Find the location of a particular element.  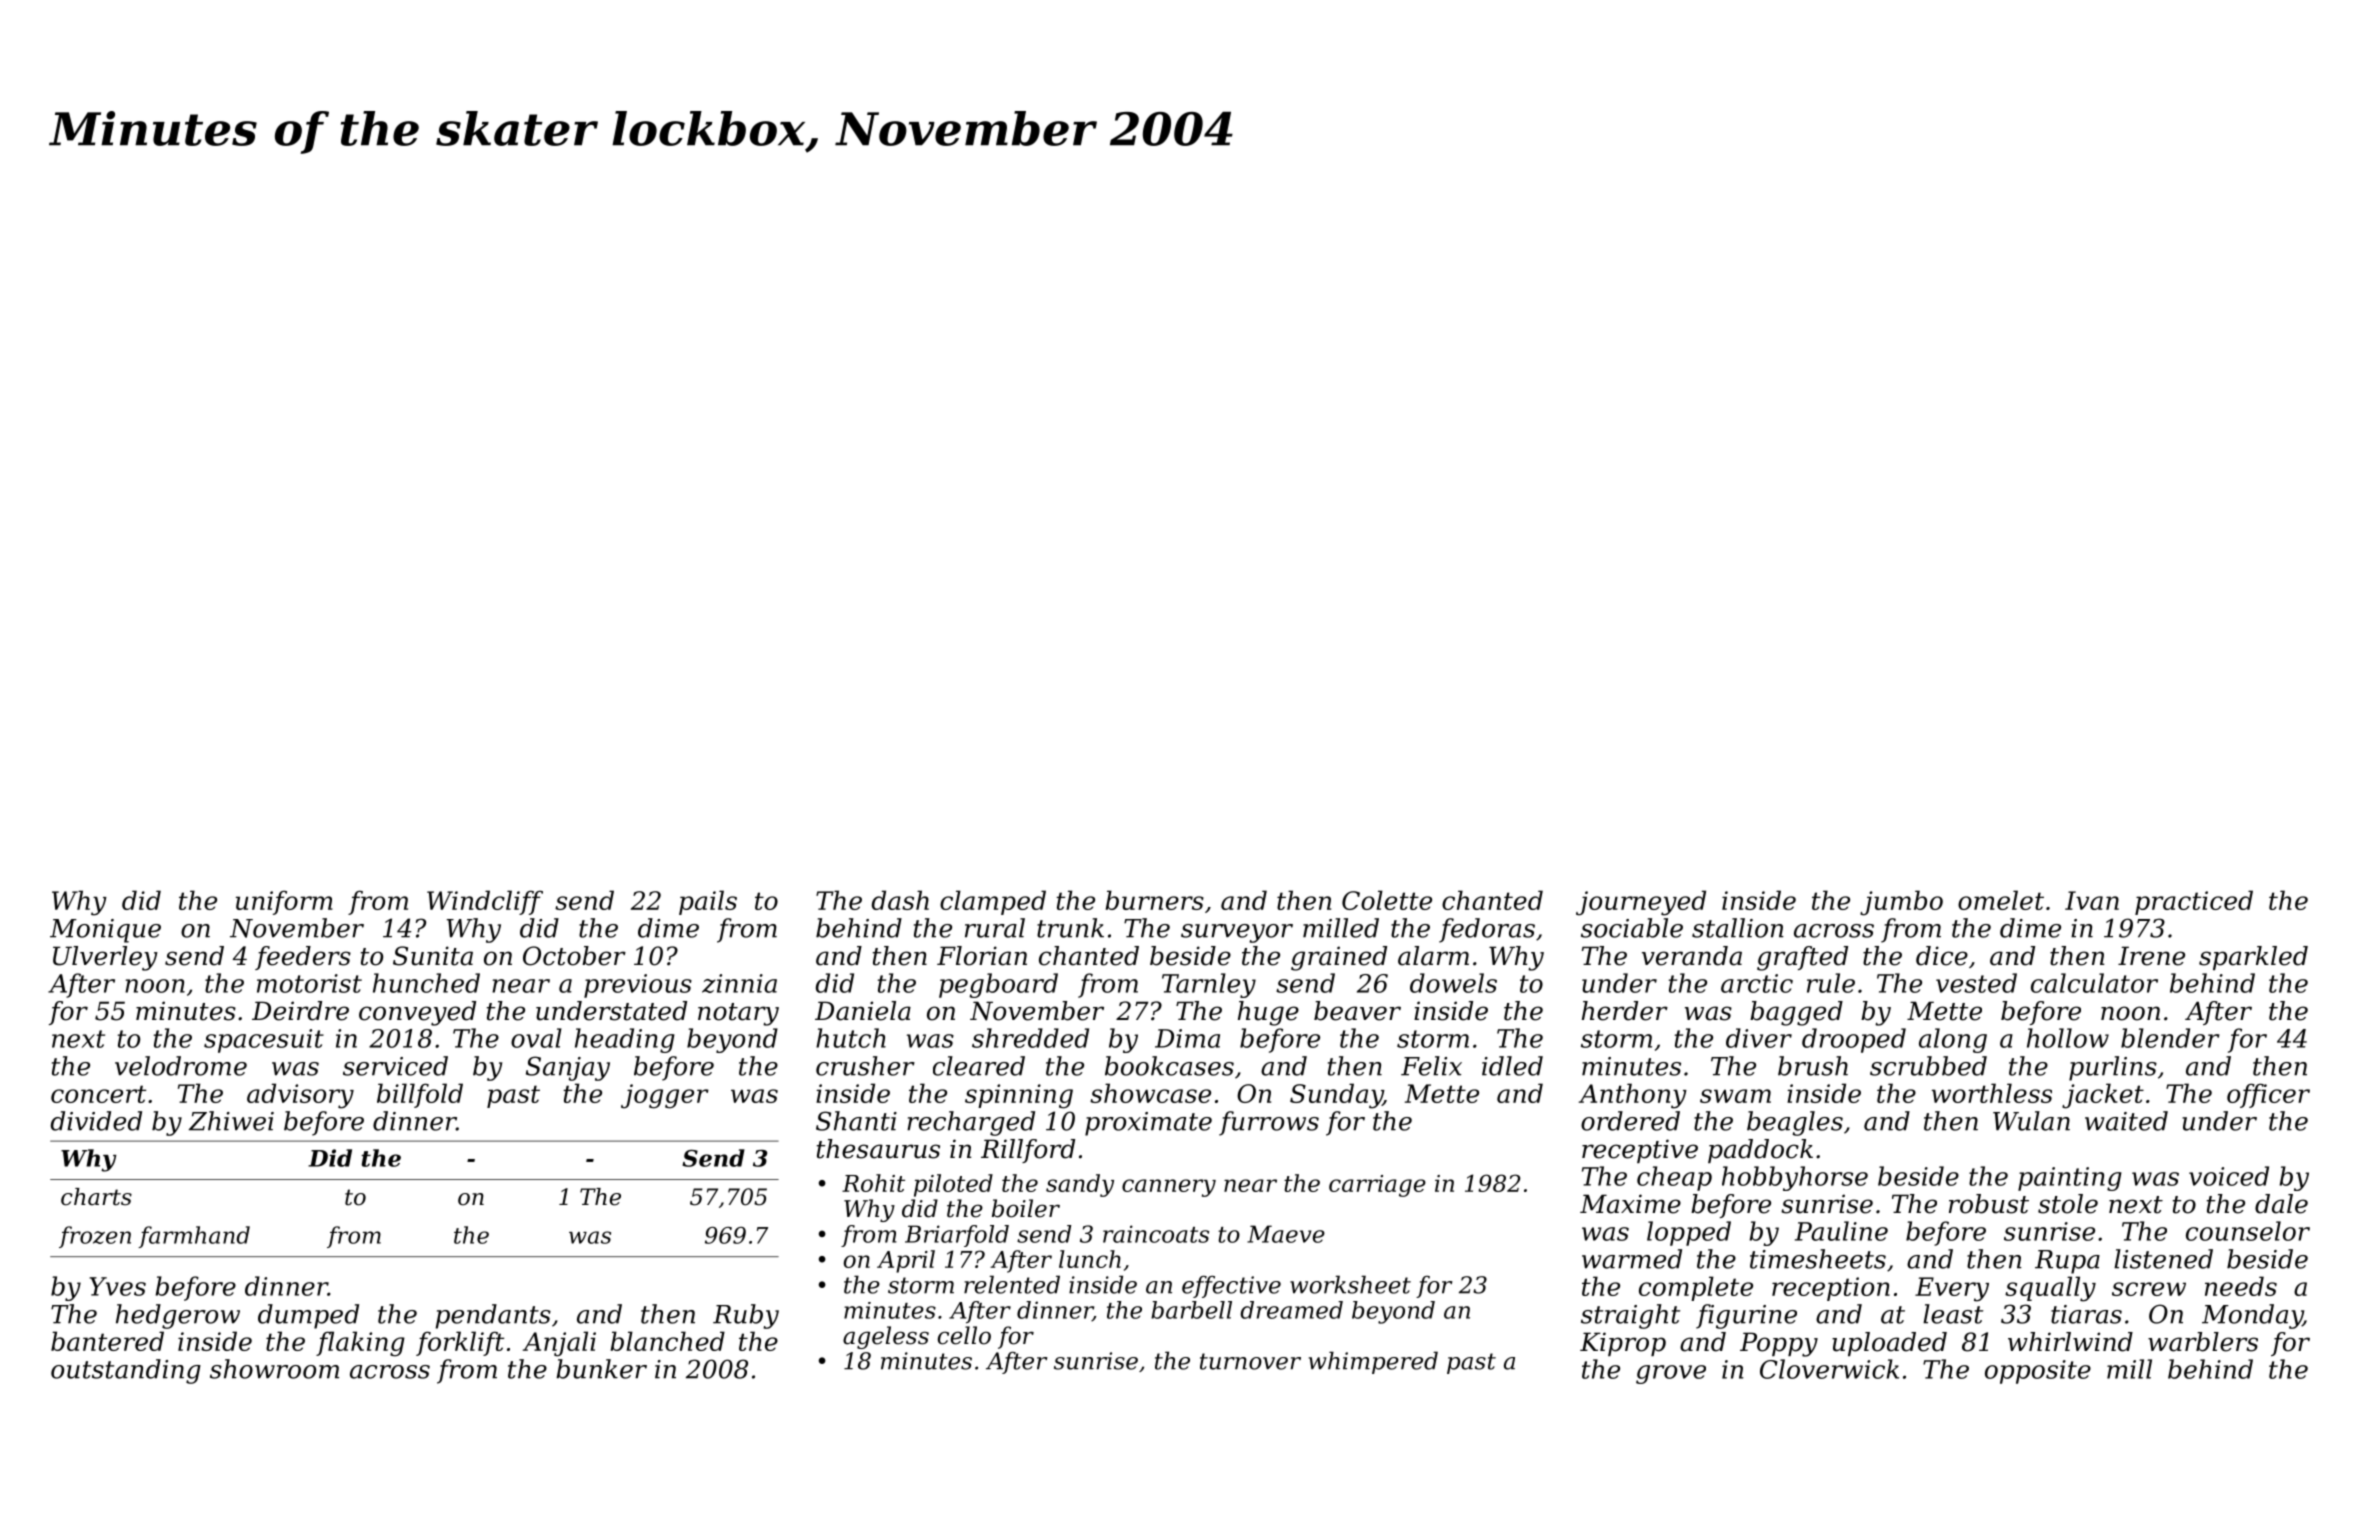

sparkled is located at coordinates (2253, 958).
